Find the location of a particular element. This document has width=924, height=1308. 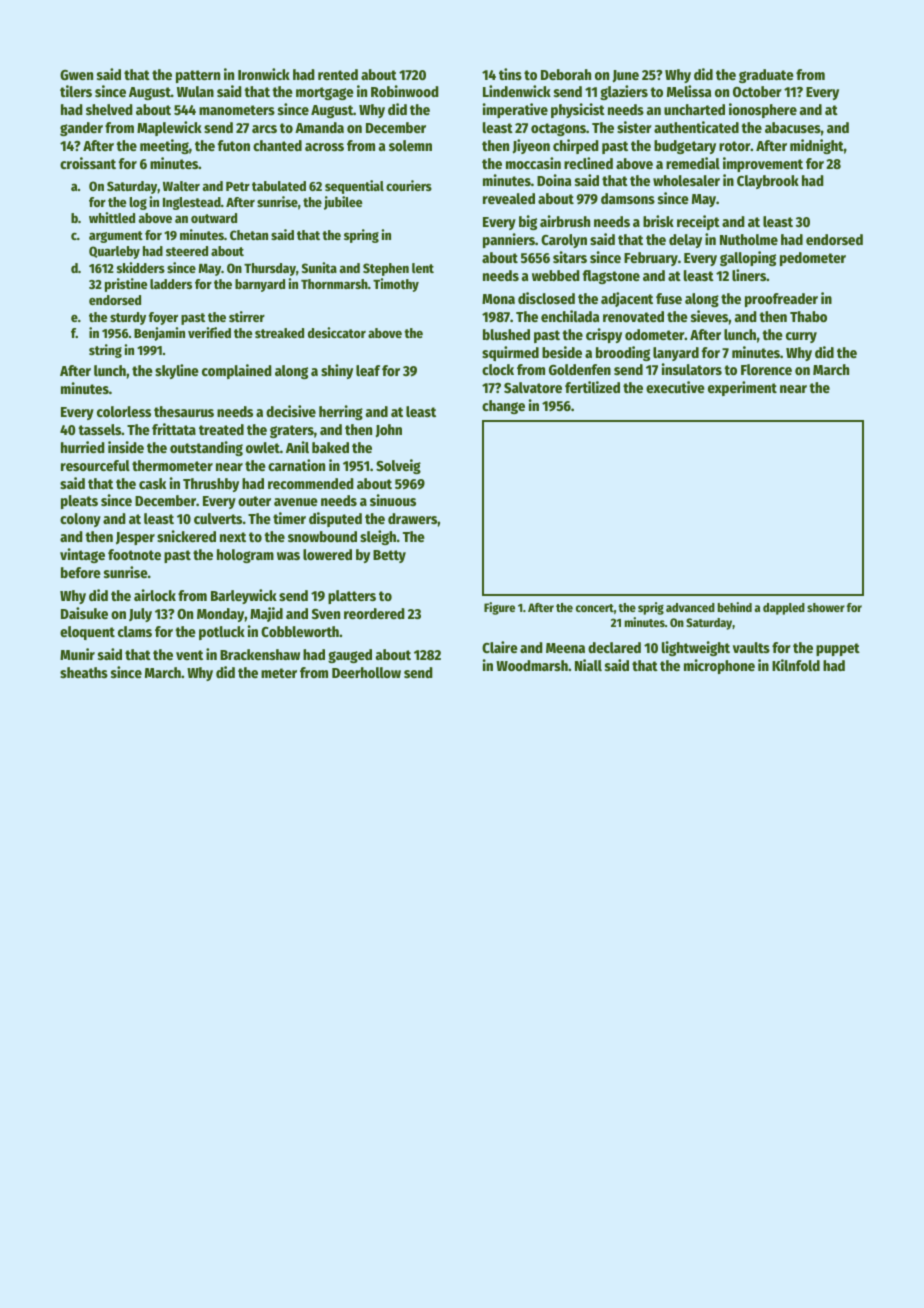

croissant is located at coordinates (88, 163).
